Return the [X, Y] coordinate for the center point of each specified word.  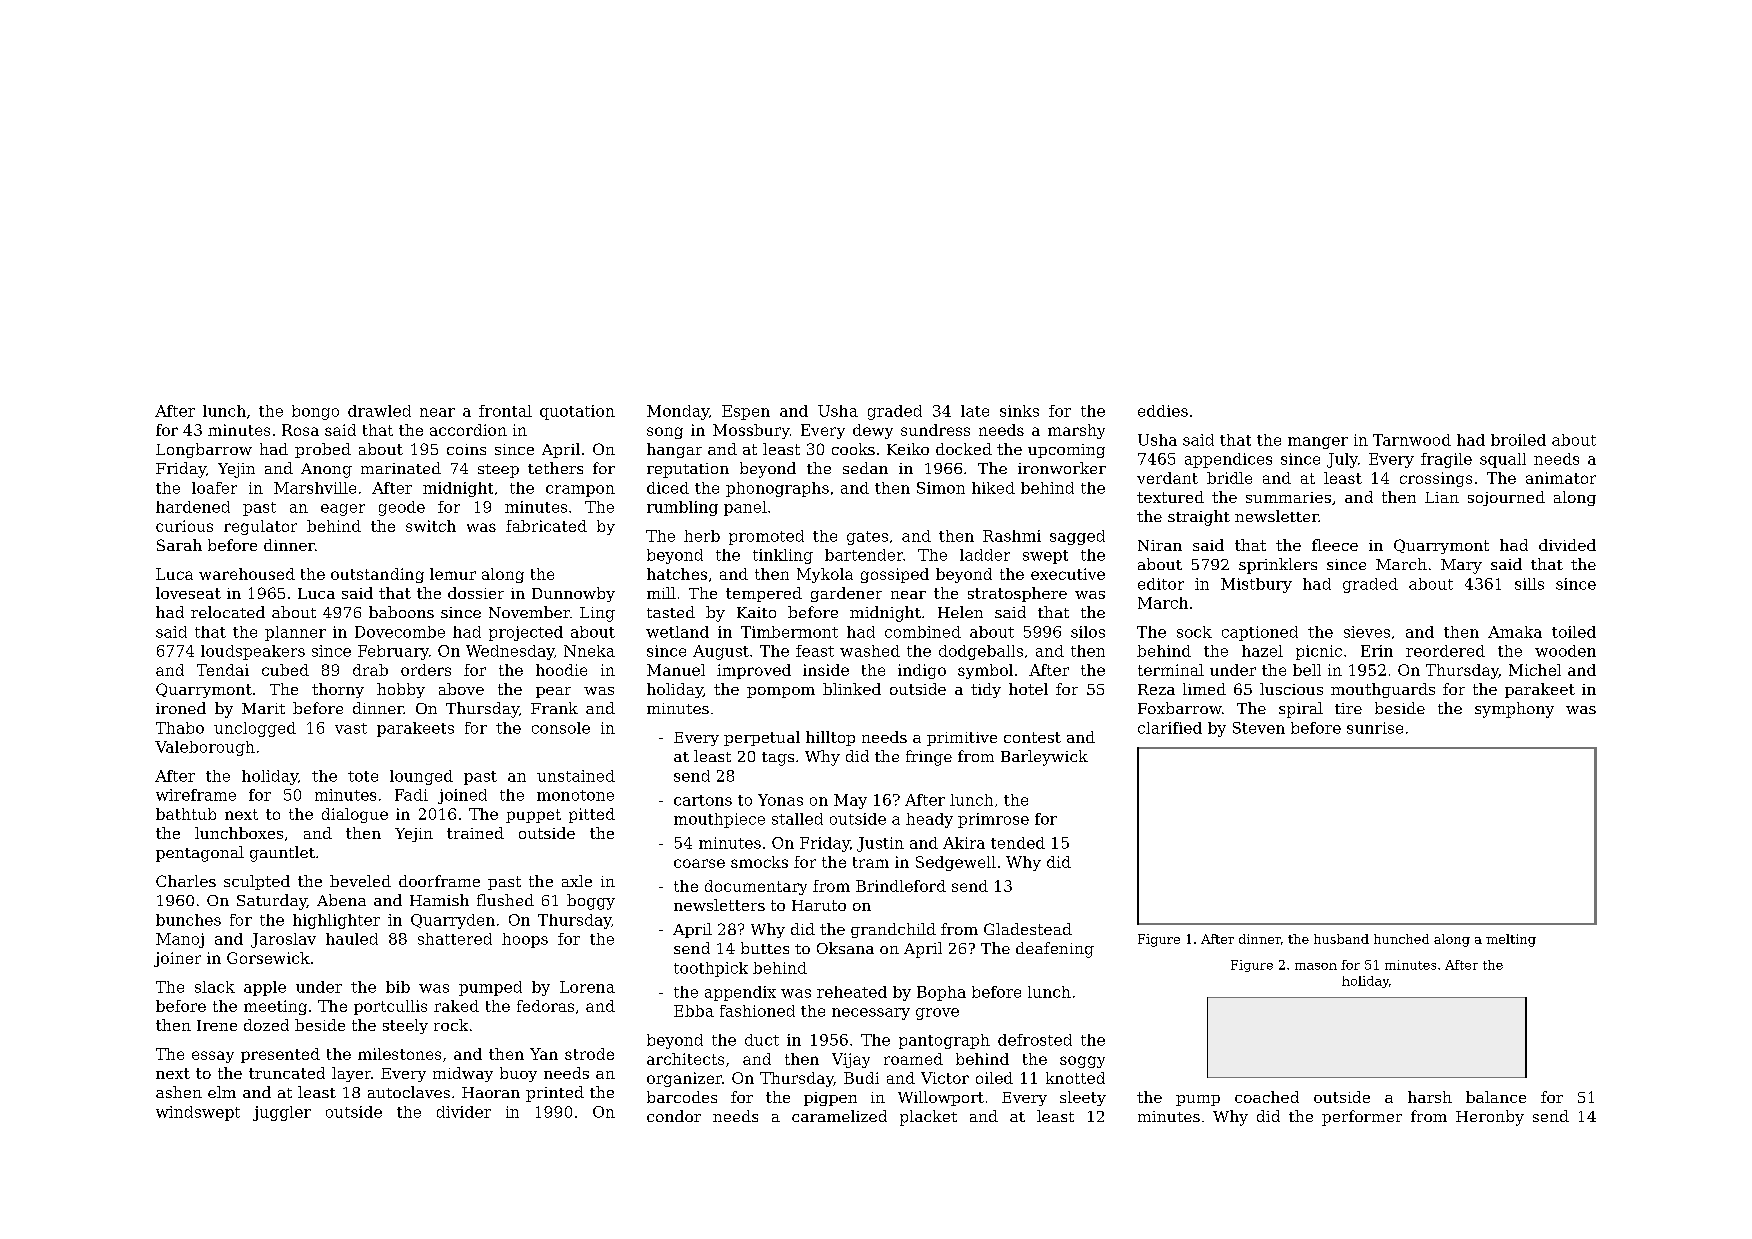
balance [1496, 1097]
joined [462, 796]
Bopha [941, 993]
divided [1567, 545]
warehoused [247, 574]
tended [1018, 843]
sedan [865, 468]
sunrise [1375, 728]
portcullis [390, 1007]
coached [1267, 1097]
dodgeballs [981, 652]
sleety [1083, 1098]
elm [222, 1092]
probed [323, 450]
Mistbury [1256, 585]
